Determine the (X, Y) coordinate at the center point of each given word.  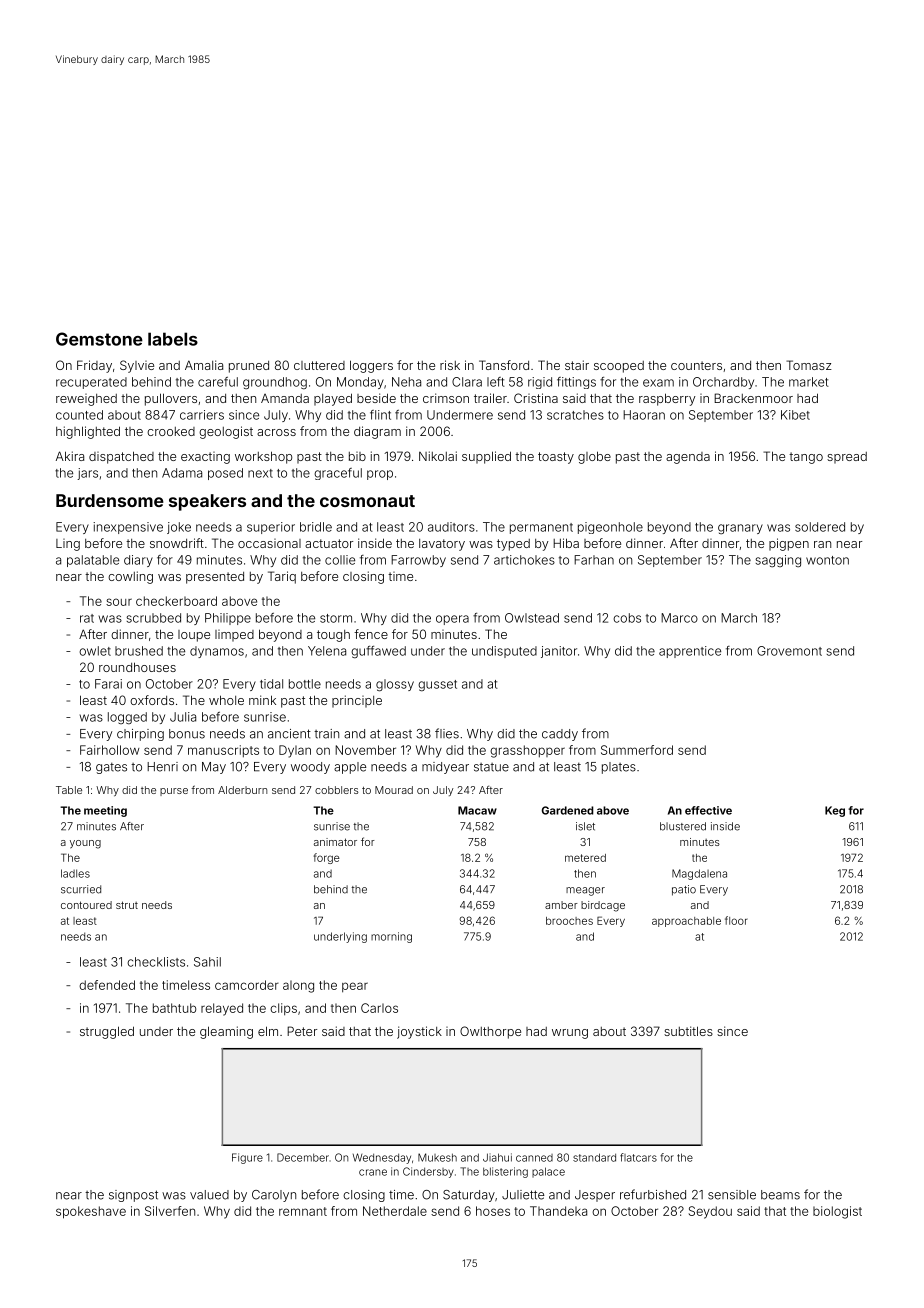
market (809, 382)
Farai (108, 684)
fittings (576, 383)
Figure (247, 1158)
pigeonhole (610, 528)
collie (340, 560)
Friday (94, 366)
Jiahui (497, 1157)
